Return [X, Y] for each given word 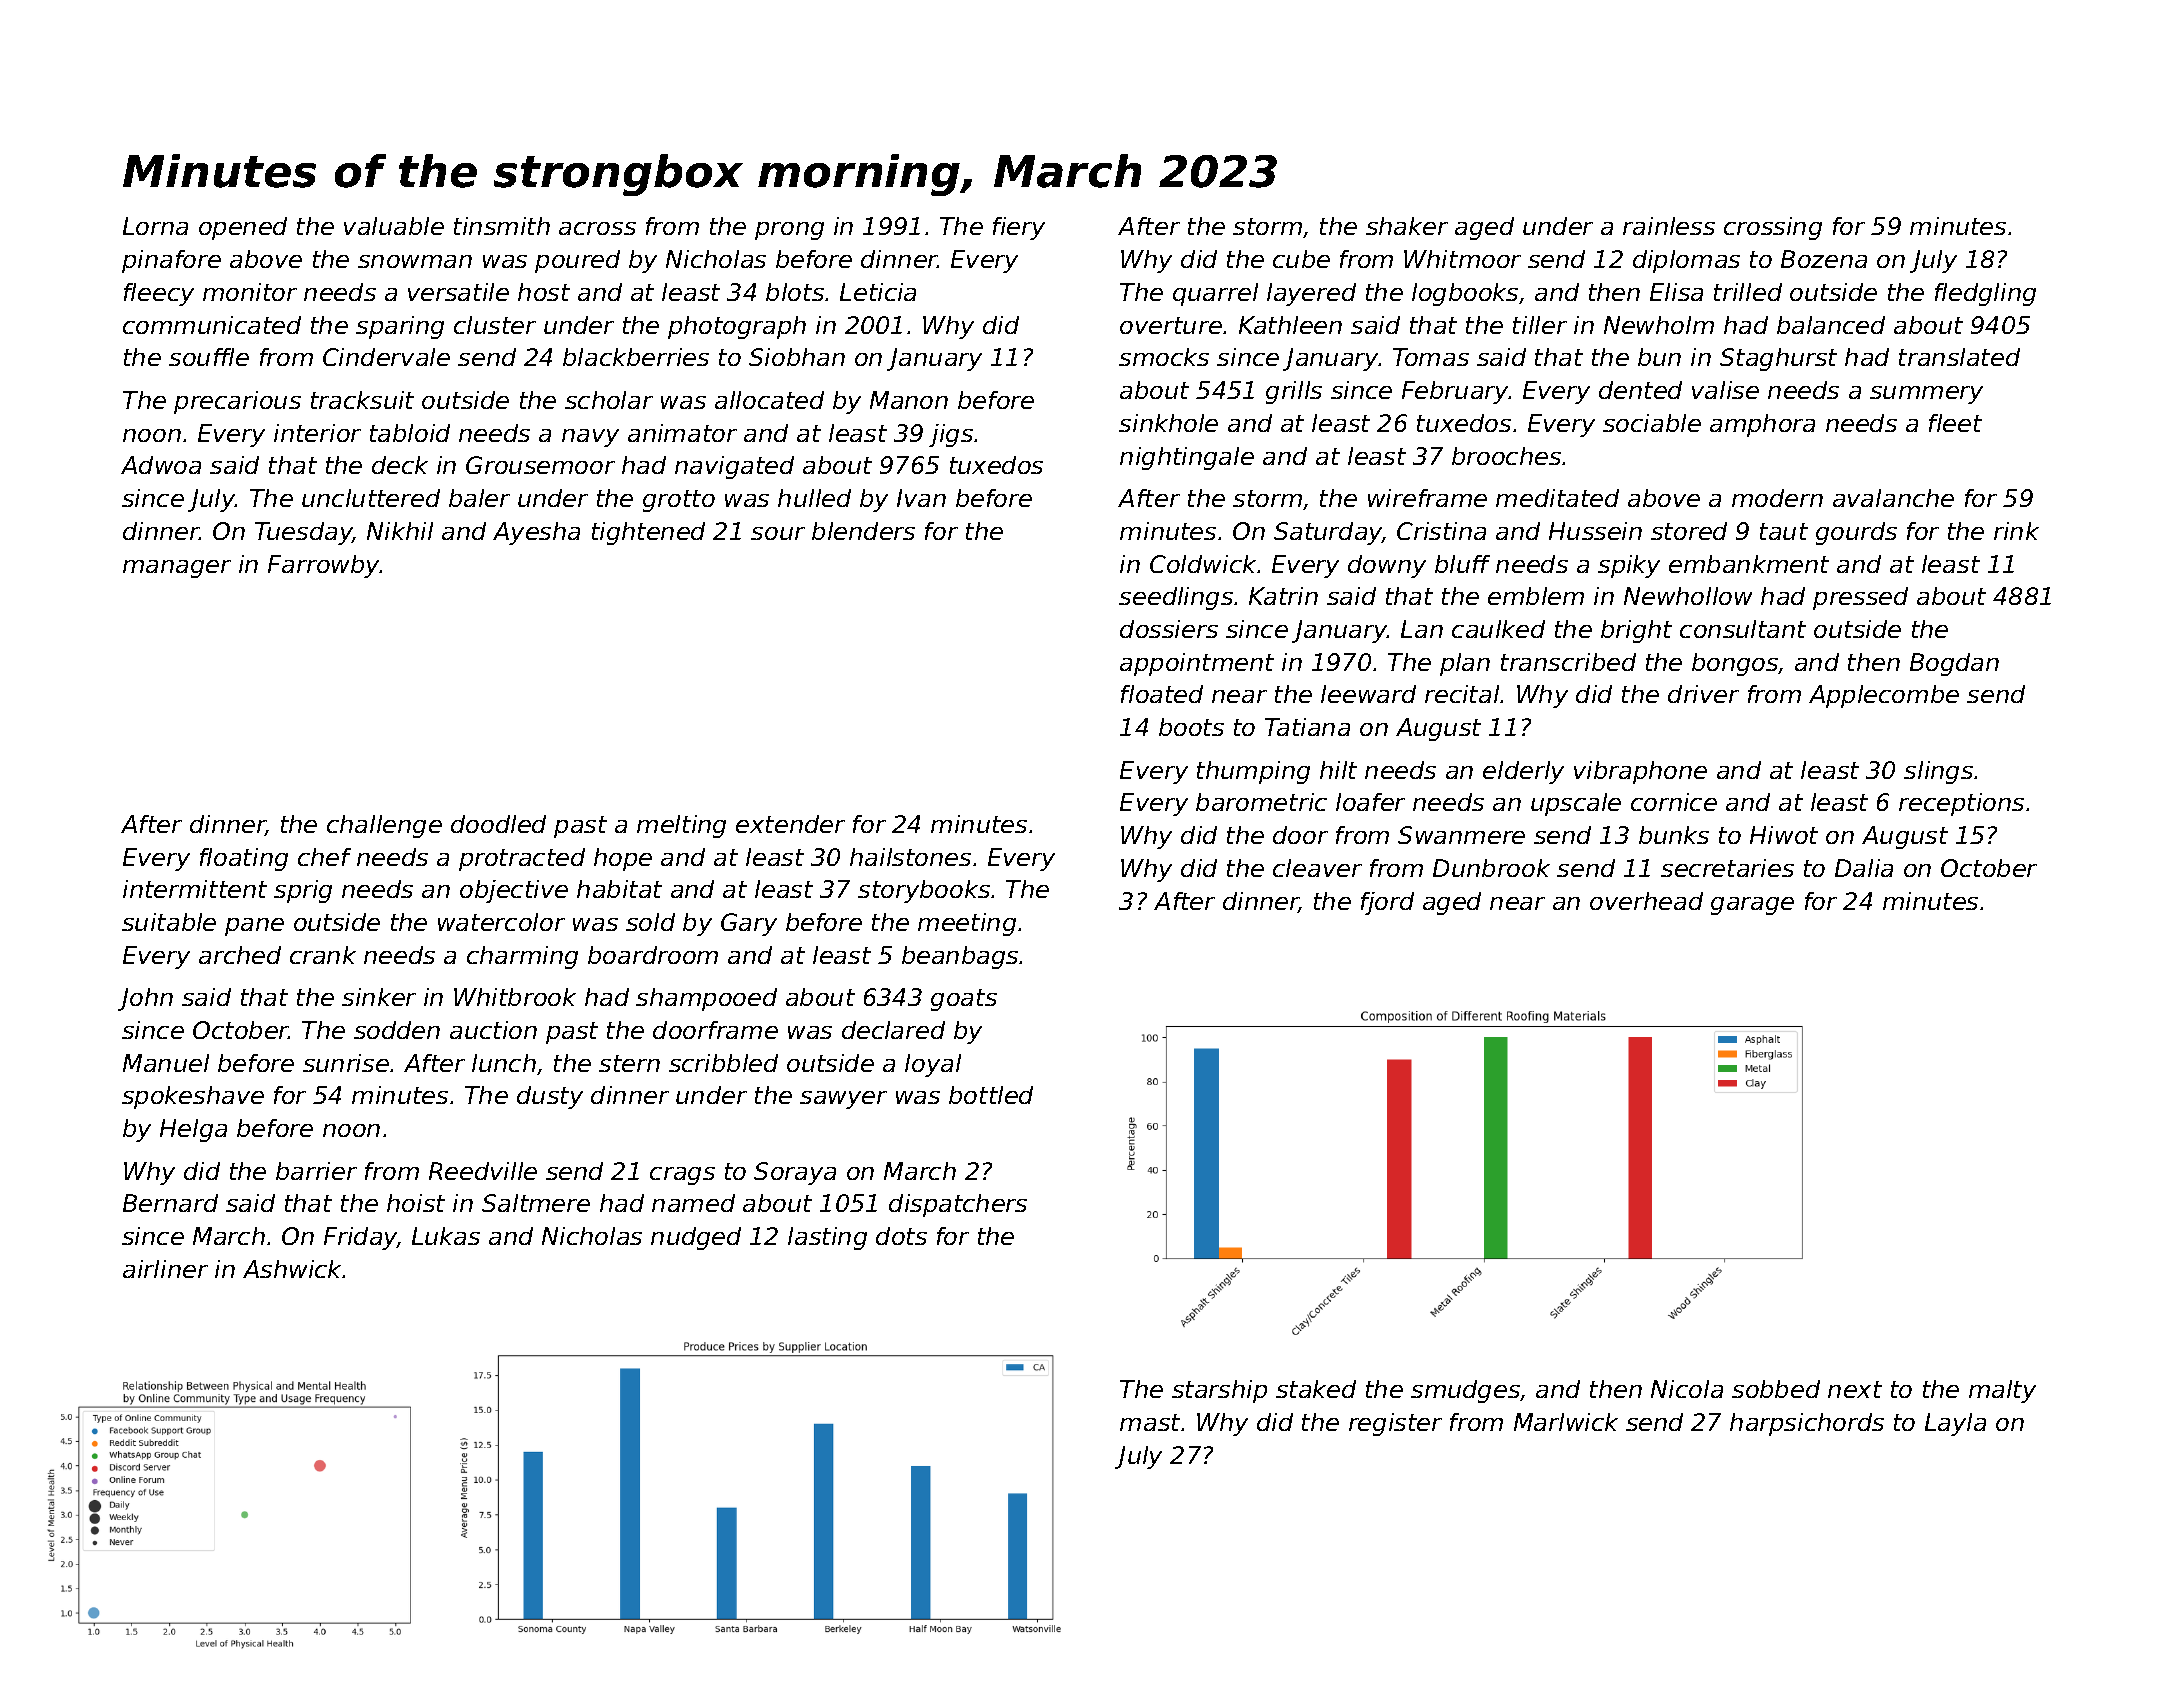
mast [1150, 1422]
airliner [165, 1269]
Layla [1955, 1424]
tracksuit [362, 400]
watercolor [501, 922]
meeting [967, 924]
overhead [1646, 901]
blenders [863, 531]
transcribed [1568, 662]
